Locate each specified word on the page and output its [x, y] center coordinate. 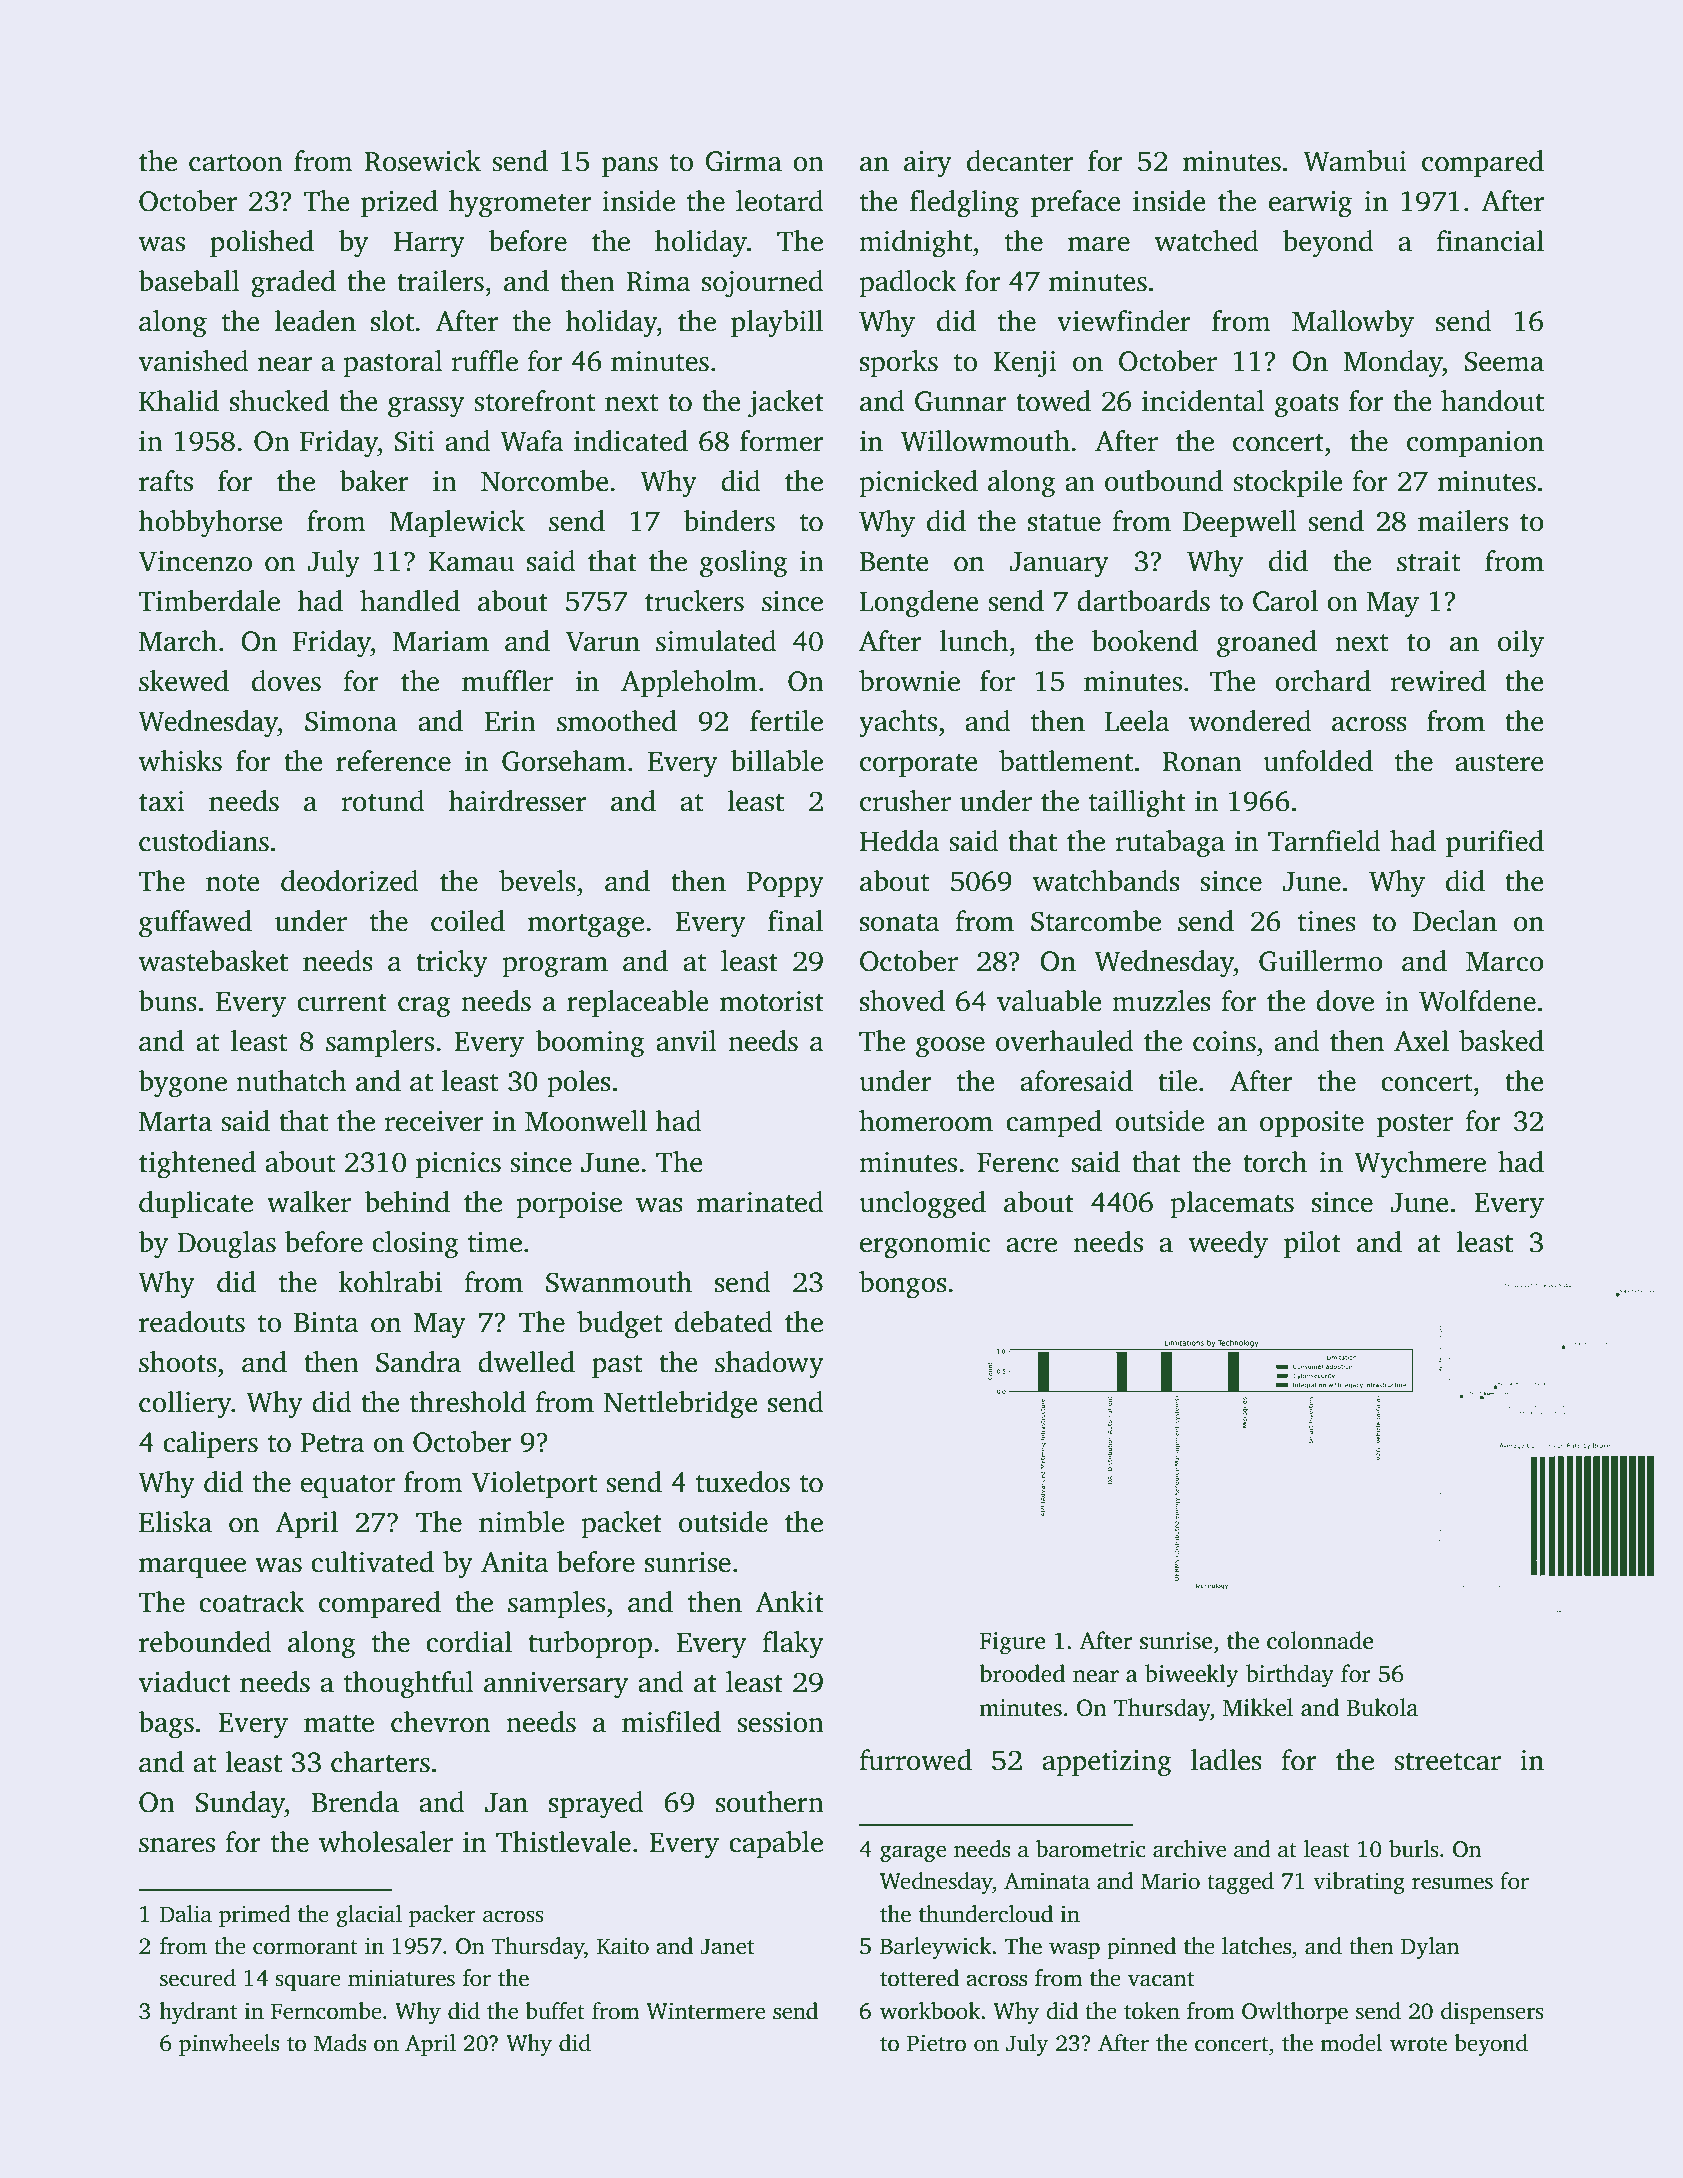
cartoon [236, 163]
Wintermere [705, 2011]
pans [630, 167]
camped [1054, 1123]
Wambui [1355, 161]
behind [407, 1202]
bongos [903, 1285]
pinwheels [229, 2045]
